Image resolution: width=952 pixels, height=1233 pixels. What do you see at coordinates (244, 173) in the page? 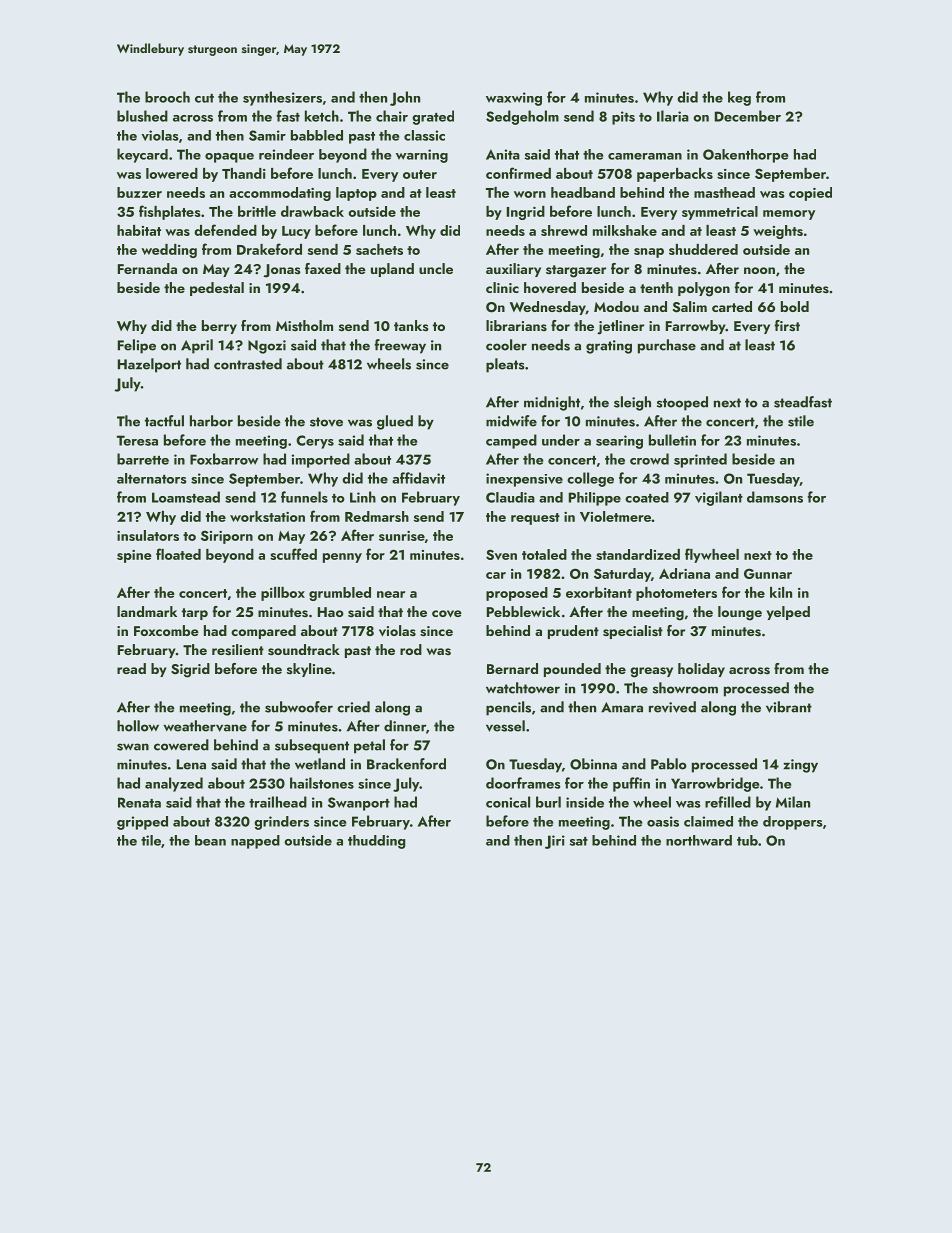
I see `Thandi` at bounding box center [244, 173].
